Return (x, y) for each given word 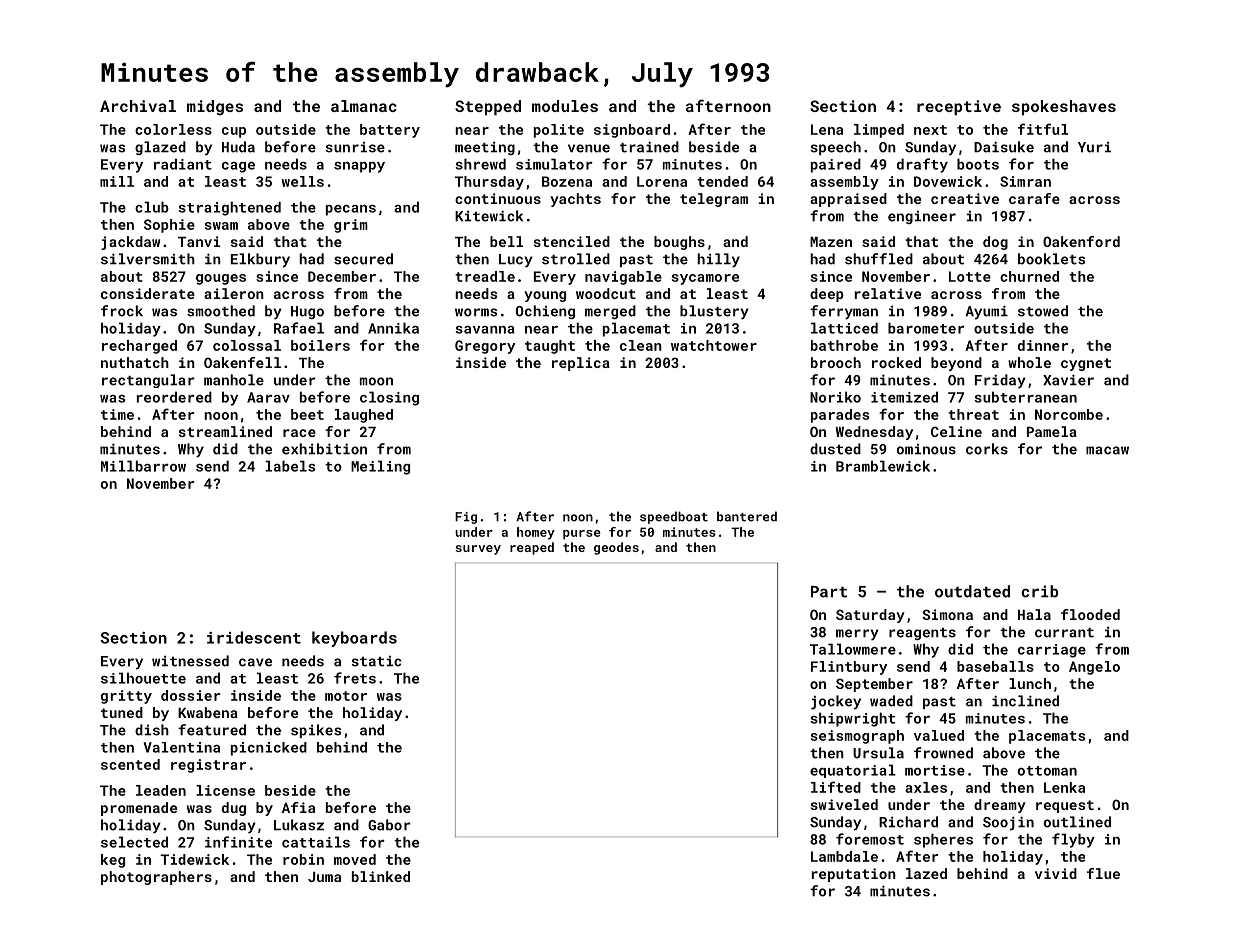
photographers (156, 878)
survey (478, 550)
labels (290, 466)
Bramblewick (883, 466)
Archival (138, 106)
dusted (835, 449)
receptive (959, 107)
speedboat (674, 517)
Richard (908, 822)
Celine (956, 431)
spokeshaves (1064, 107)
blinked (381, 876)
